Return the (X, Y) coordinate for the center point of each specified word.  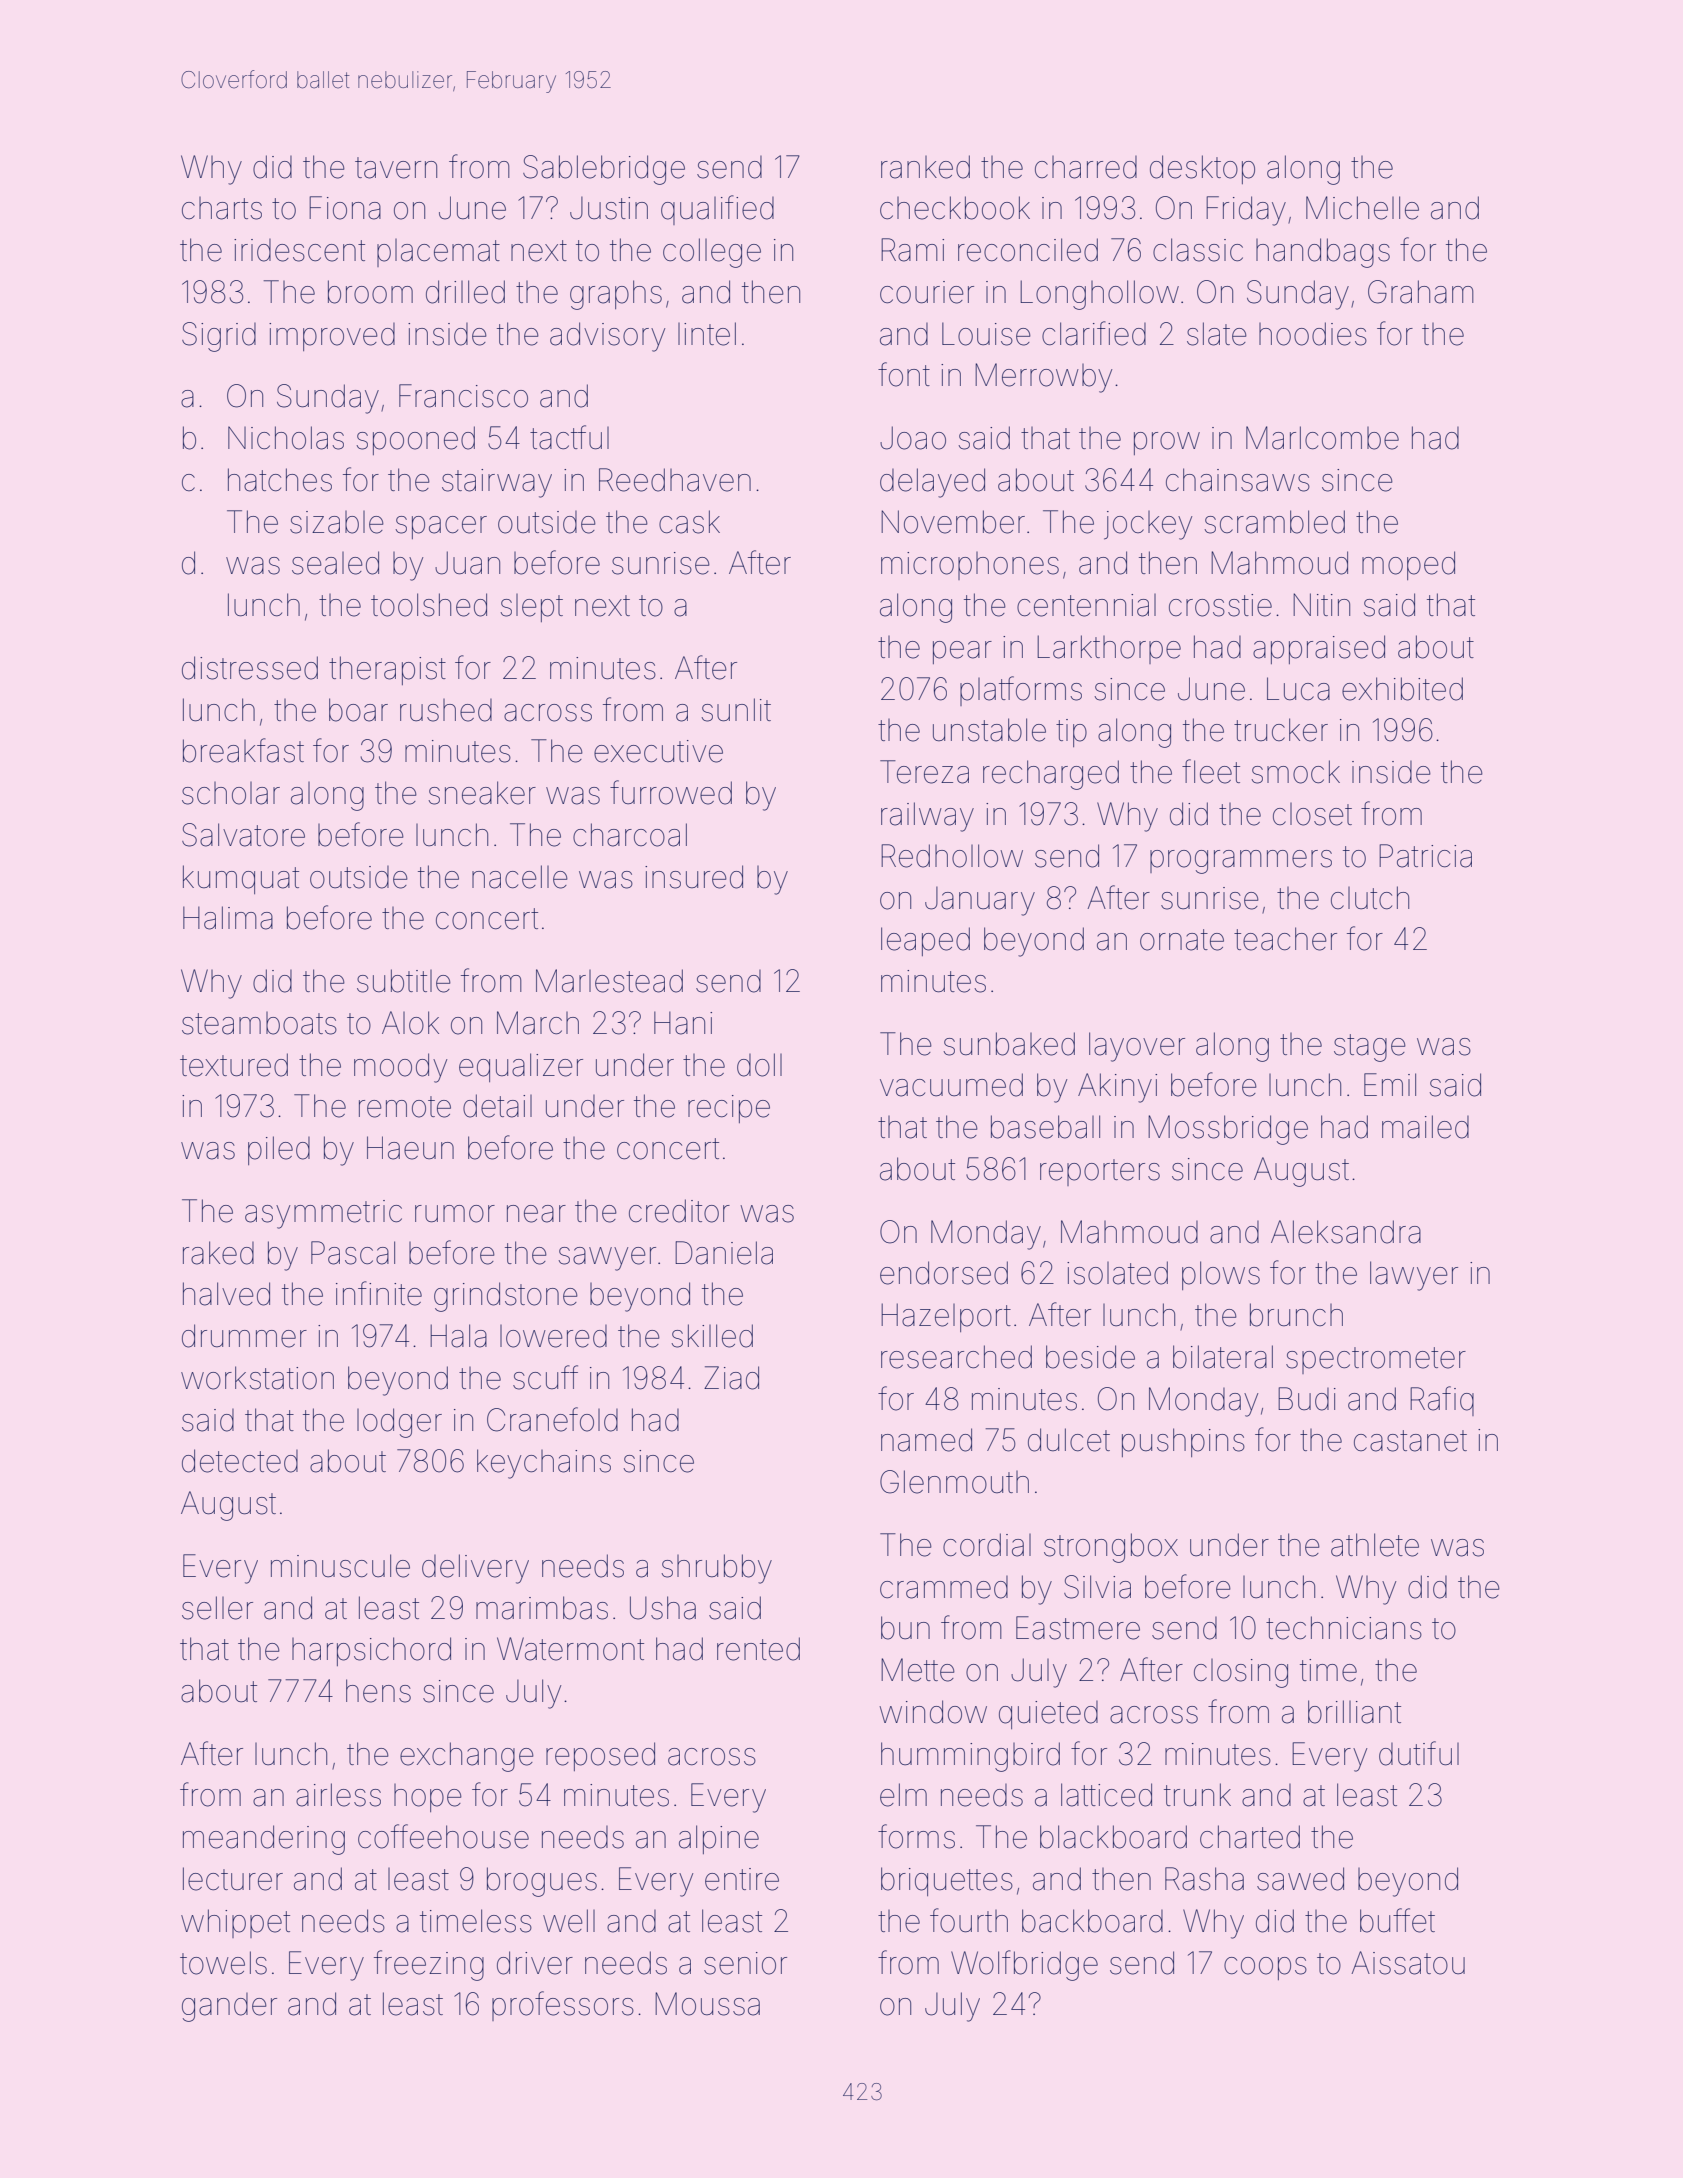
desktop (1202, 169)
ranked (925, 167)
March (538, 1023)
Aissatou (1408, 1963)
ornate (1182, 940)
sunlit (736, 710)
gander (229, 2007)
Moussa (707, 2004)
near (536, 1214)
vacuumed (951, 1085)
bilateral (1223, 1357)
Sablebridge (604, 170)
